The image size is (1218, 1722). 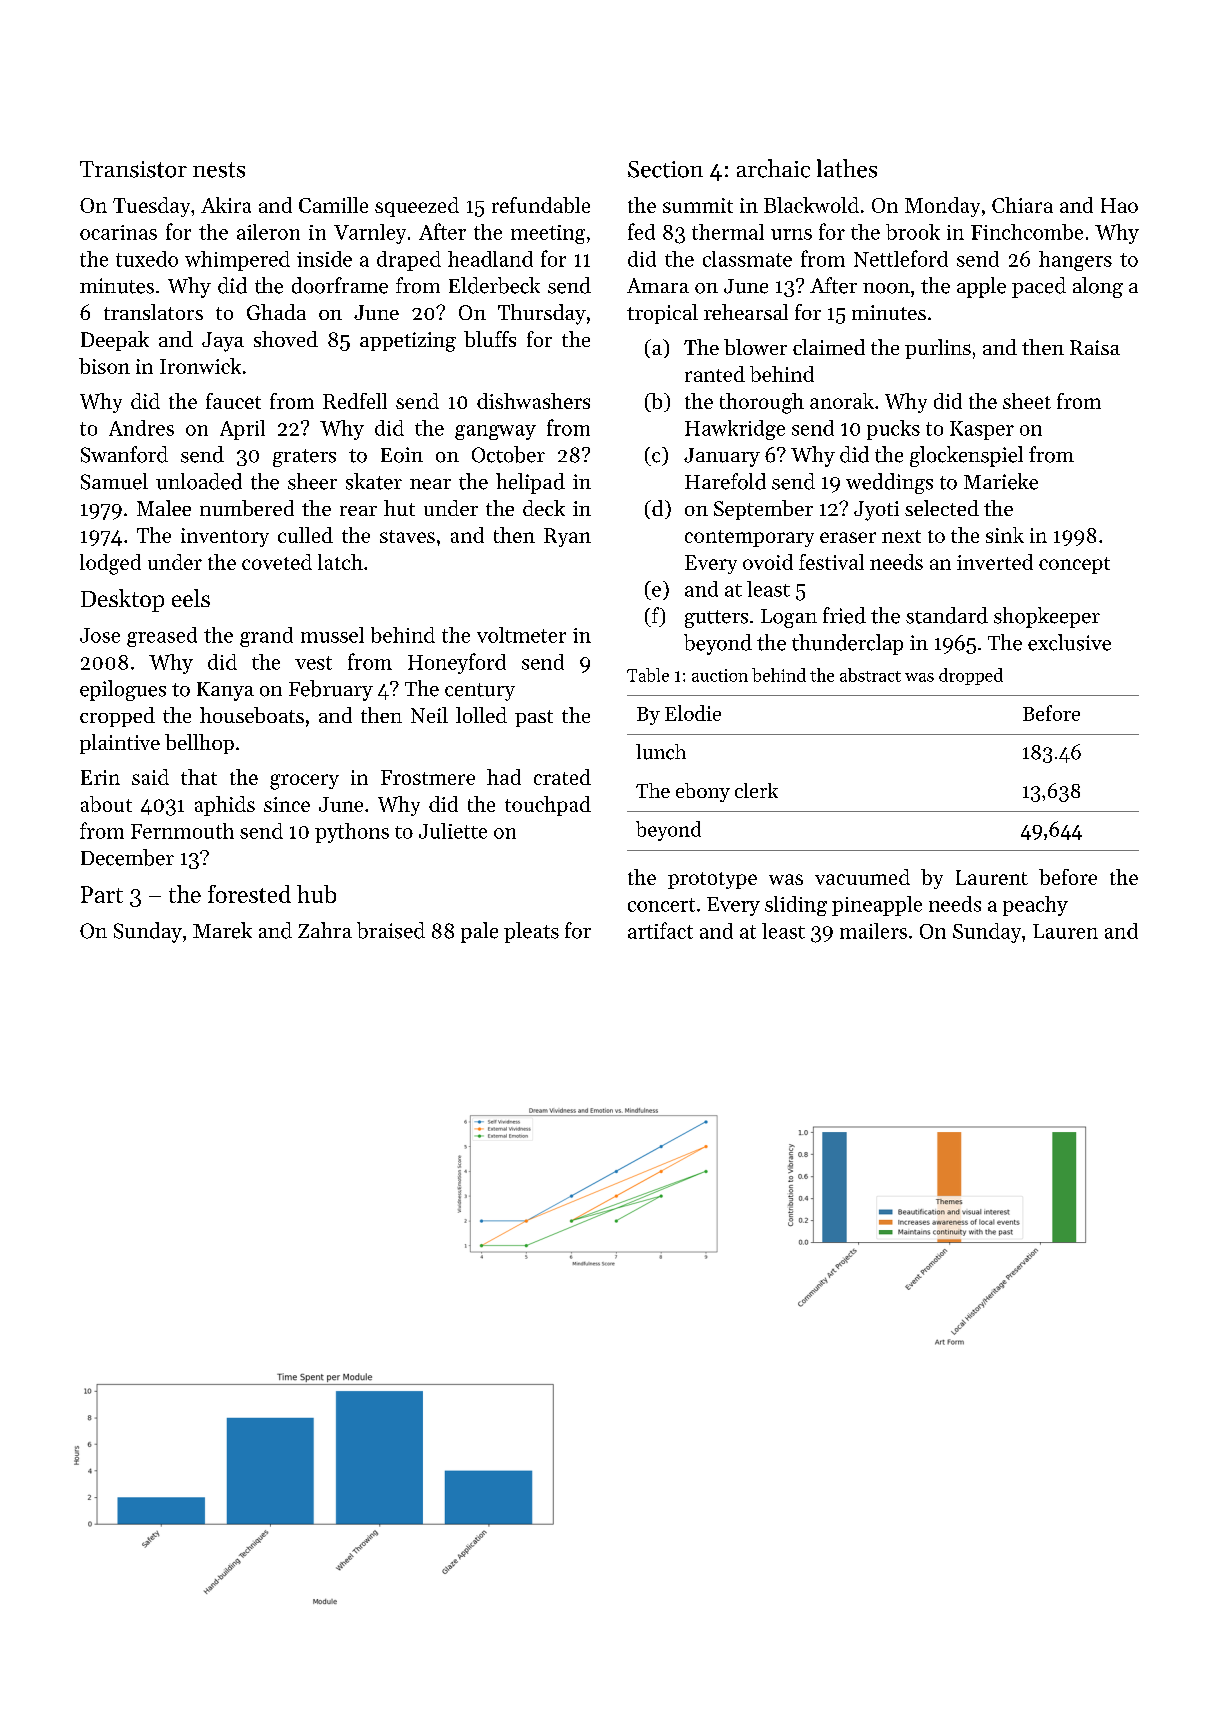 I want to click on Redfell, so click(x=355, y=401).
